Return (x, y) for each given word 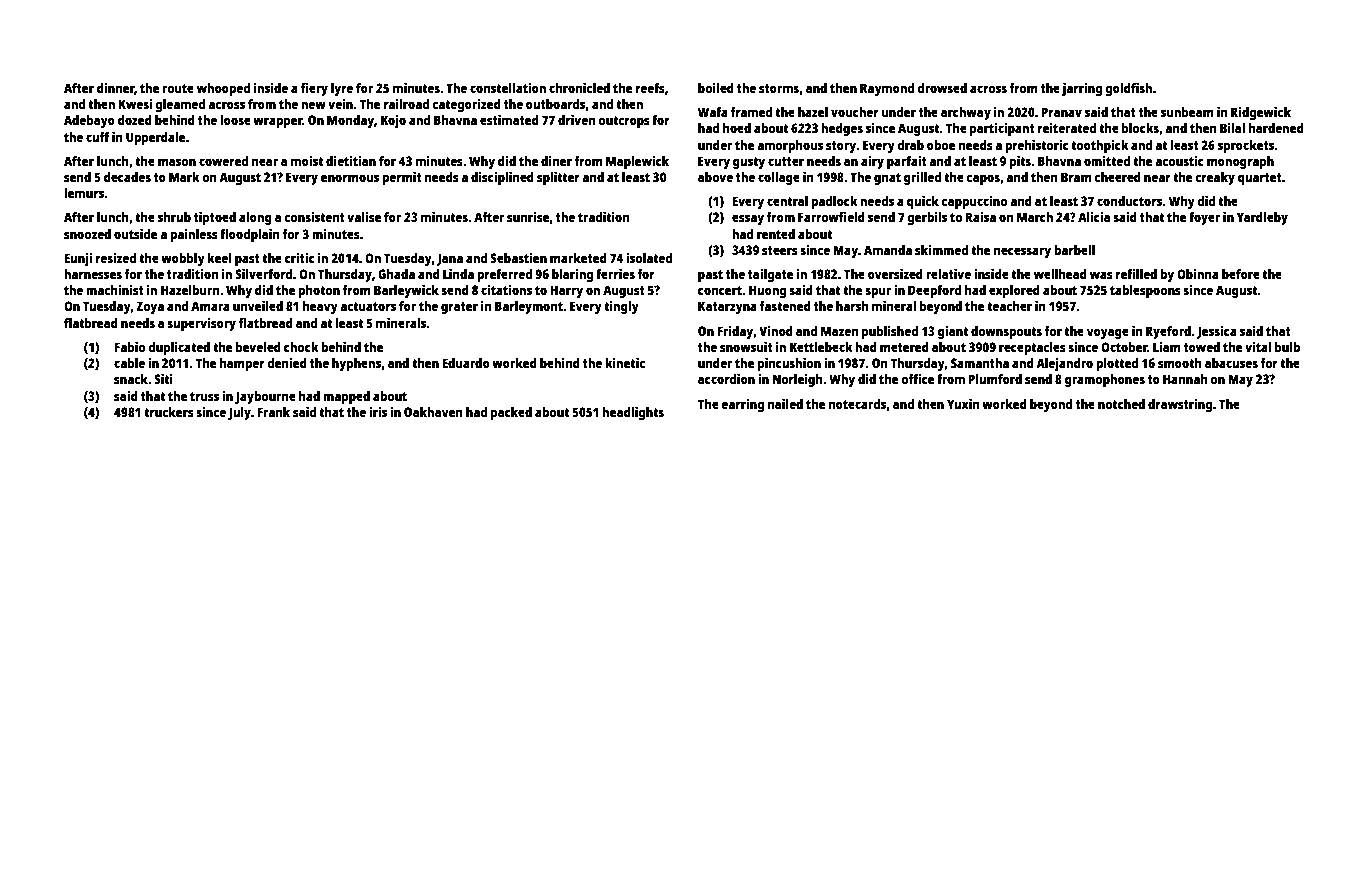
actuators (368, 306)
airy (872, 162)
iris (378, 412)
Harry (566, 291)
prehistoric (1037, 146)
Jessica (1216, 332)
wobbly (183, 259)
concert (720, 290)
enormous (350, 178)
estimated (509, 120)
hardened (1276, 128)
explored (1014, 291)
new (313, 105)
